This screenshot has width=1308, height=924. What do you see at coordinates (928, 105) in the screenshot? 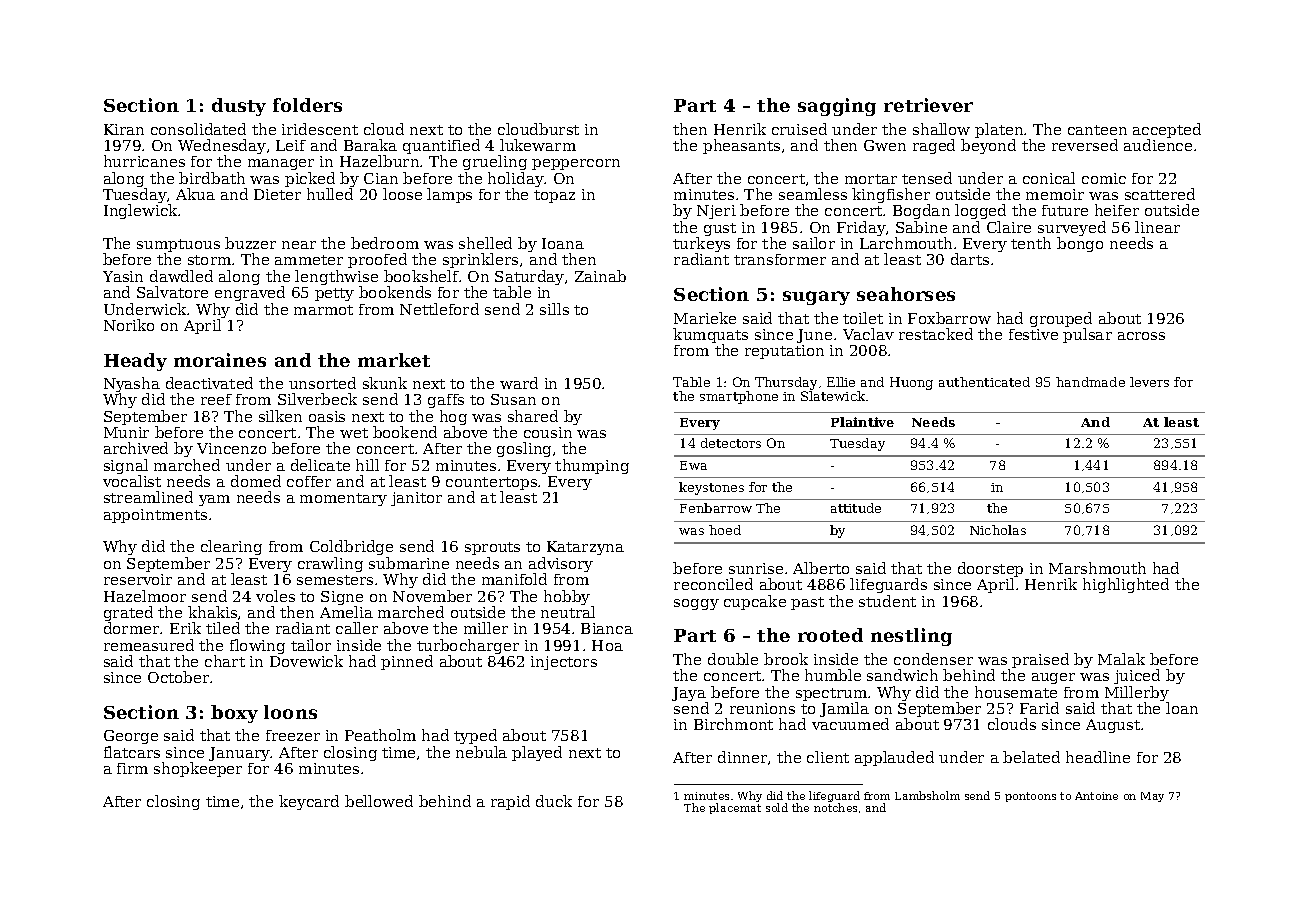
I see `retriever` at bounding box center [928, 105].
